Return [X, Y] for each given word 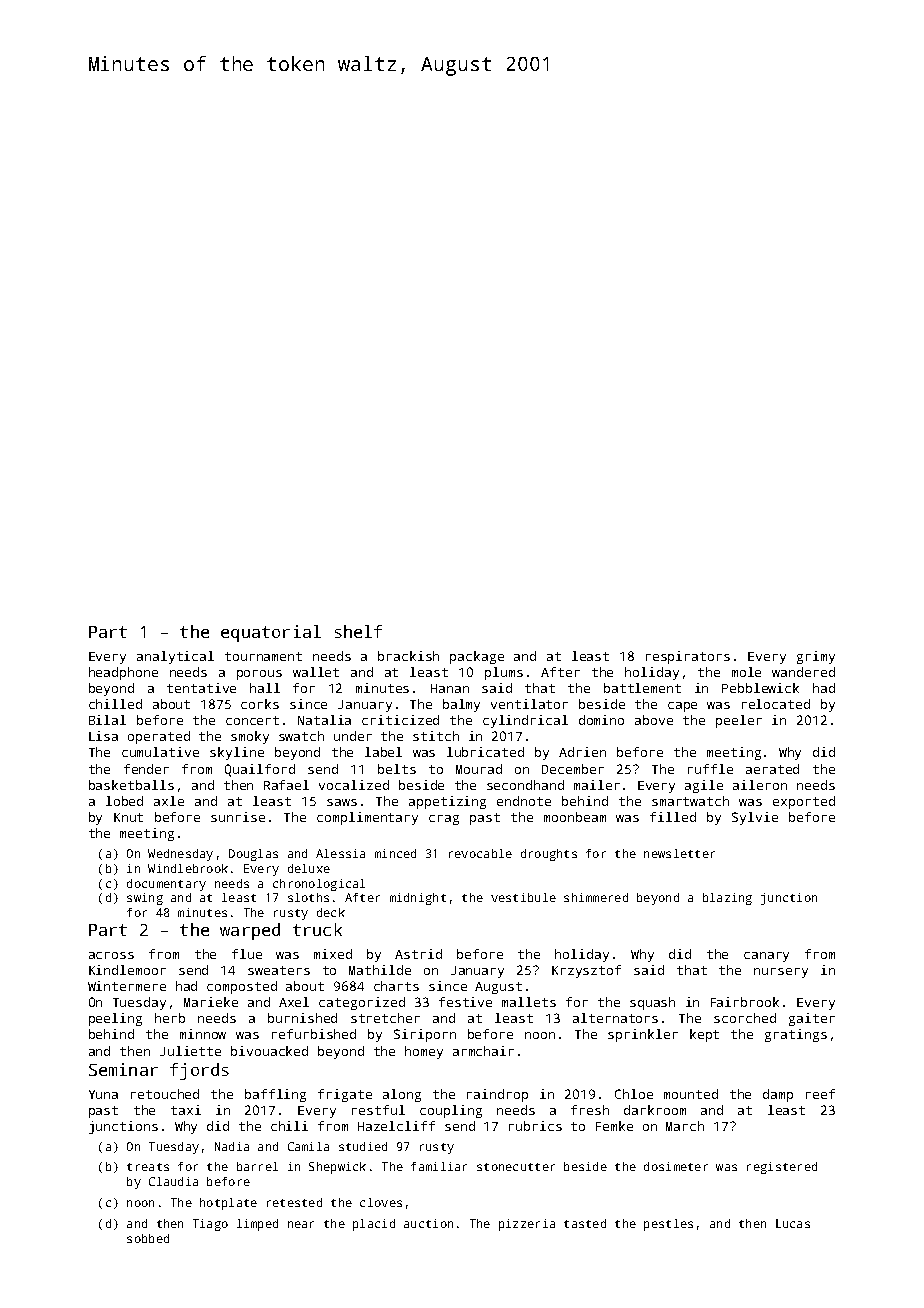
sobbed [148, 1238]
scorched [745, 1018]
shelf [358, 631]
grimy [816, 657]
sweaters [279, 970]
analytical [175, 657]
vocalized [354, 785]
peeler [739, 721]
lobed [124, 801]
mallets [529, 1002]
